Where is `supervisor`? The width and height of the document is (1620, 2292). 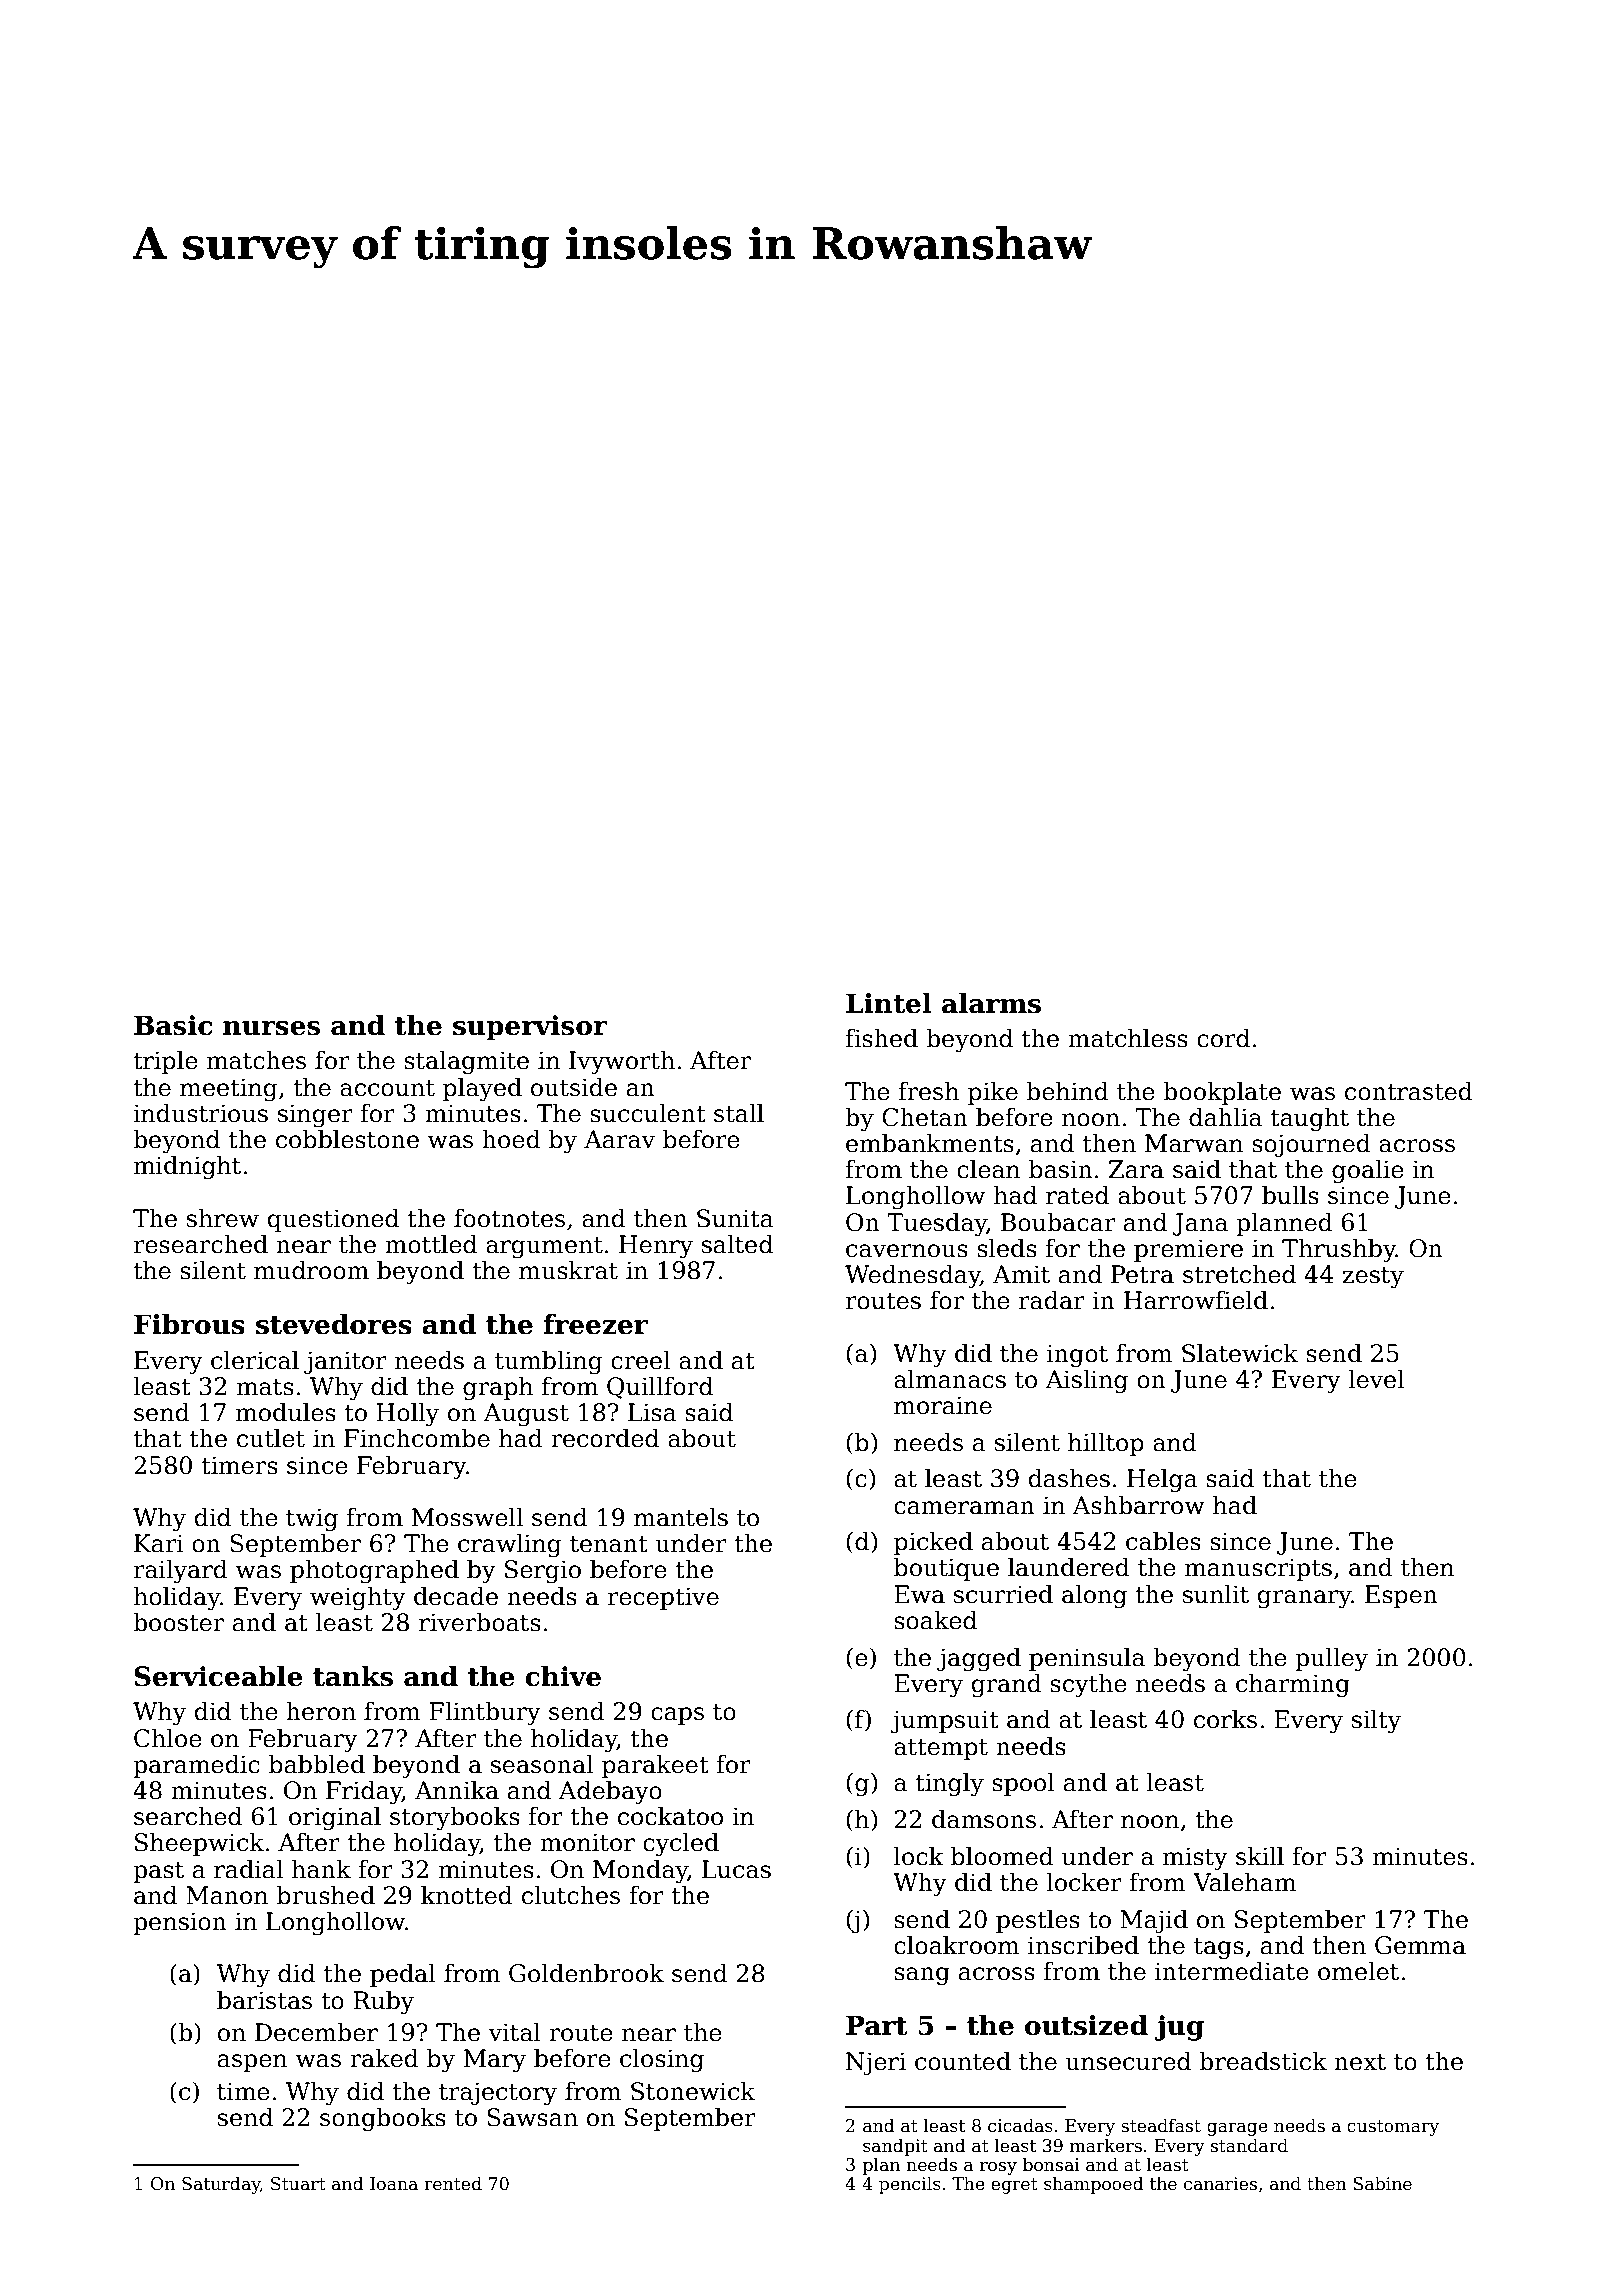
supervisor is located at coordinates (530, 1028).
